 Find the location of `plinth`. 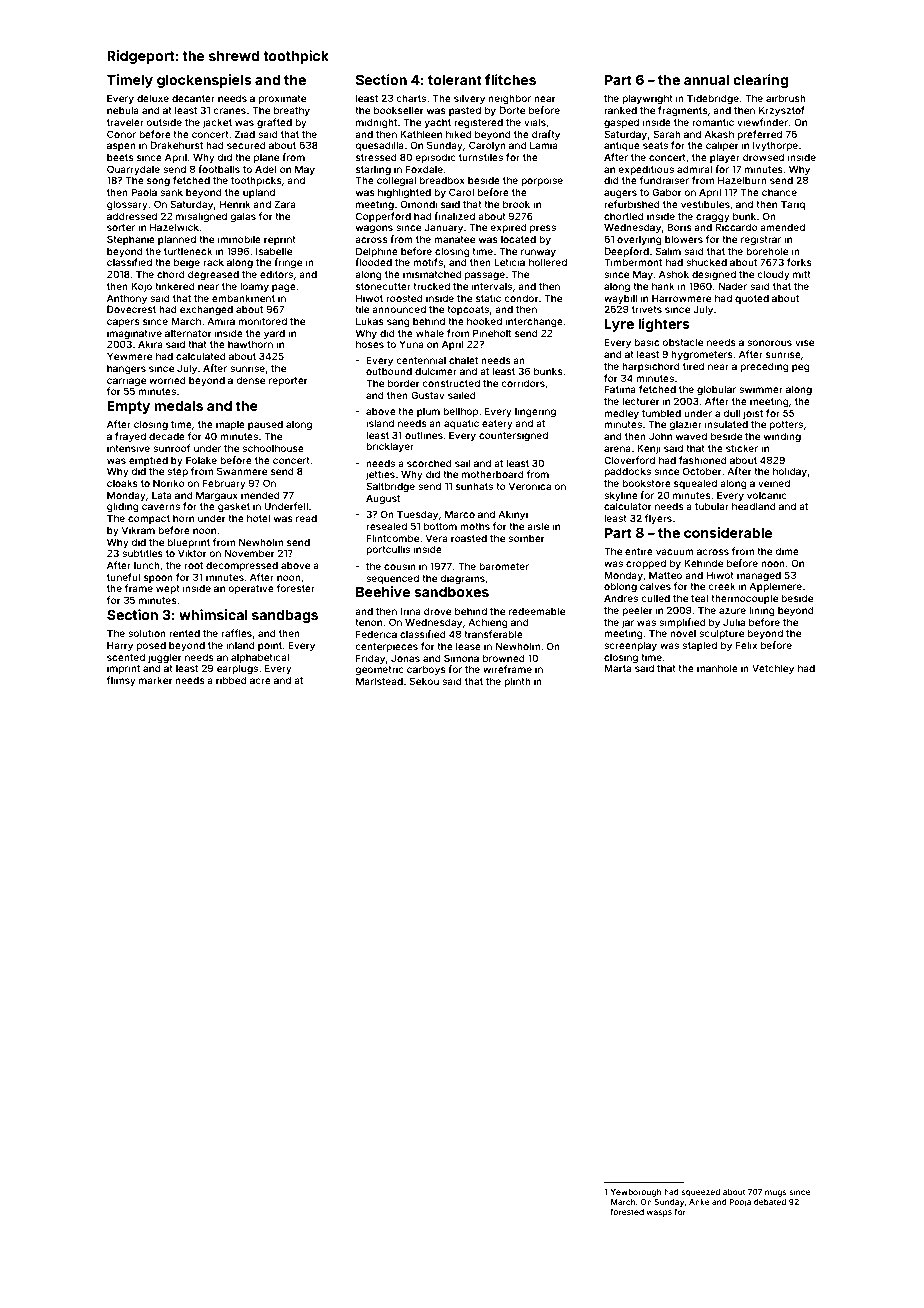

plinth is located at coordinates (517, 682).
